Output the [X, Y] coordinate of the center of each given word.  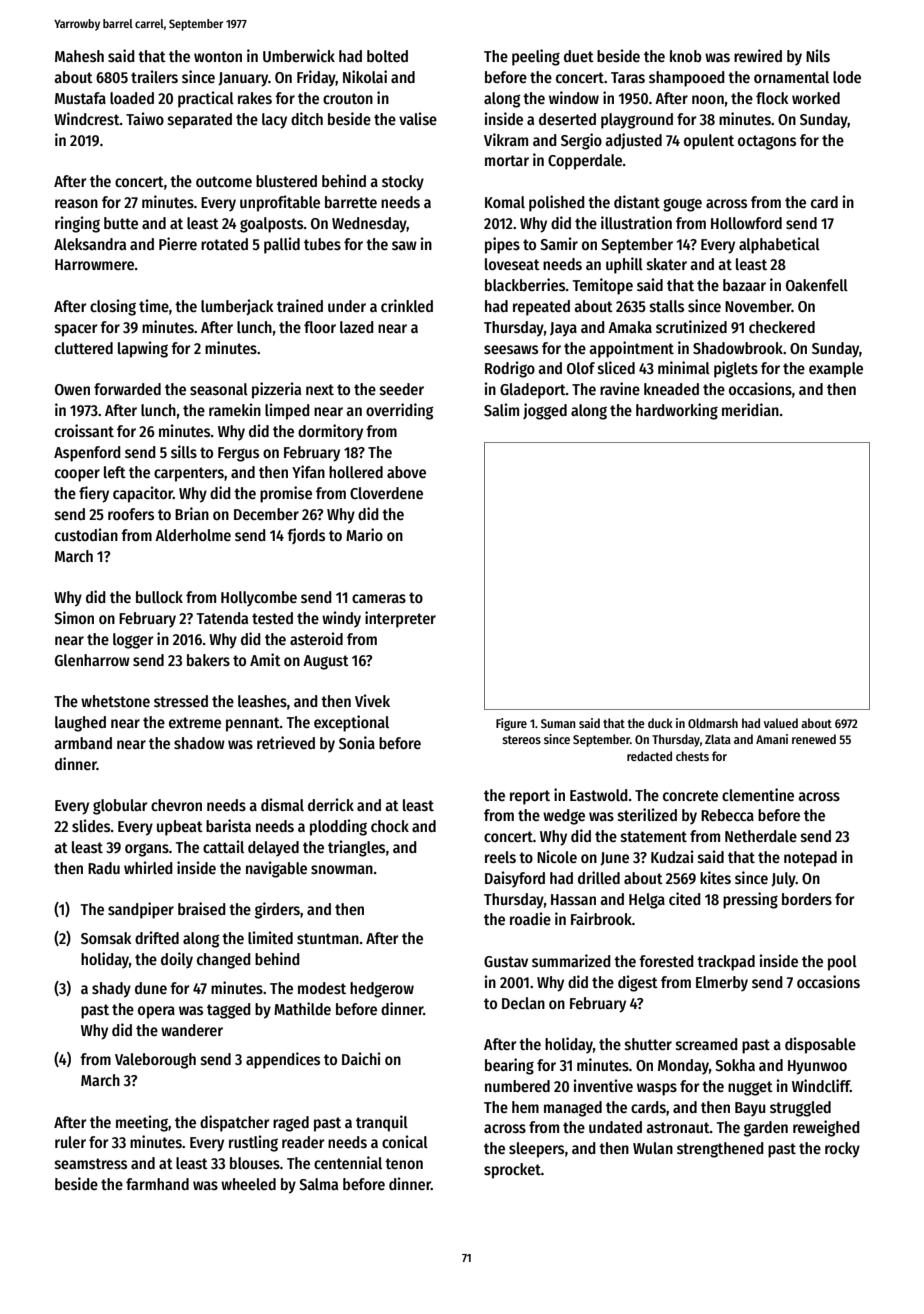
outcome [224, 181]
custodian [86, 535]
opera [156, 1012]
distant [637, 202]
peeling [536, 57]
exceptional [351, 723]
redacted [649, 756]
